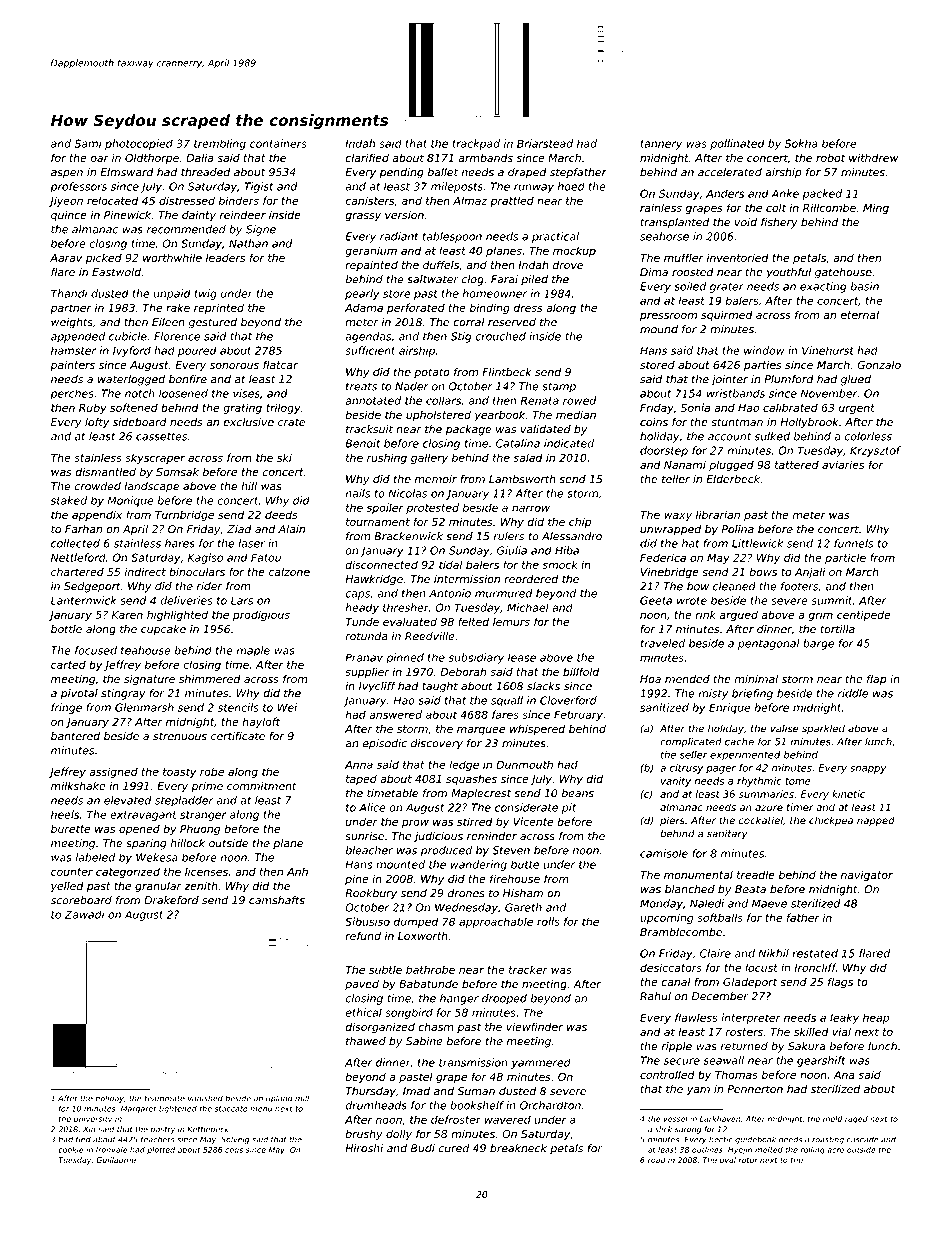 This screenshot has width=952, height=1233. Describe the element at coordinates (116, 1160) in the screenshot. I see `Guillaume` at that location.
